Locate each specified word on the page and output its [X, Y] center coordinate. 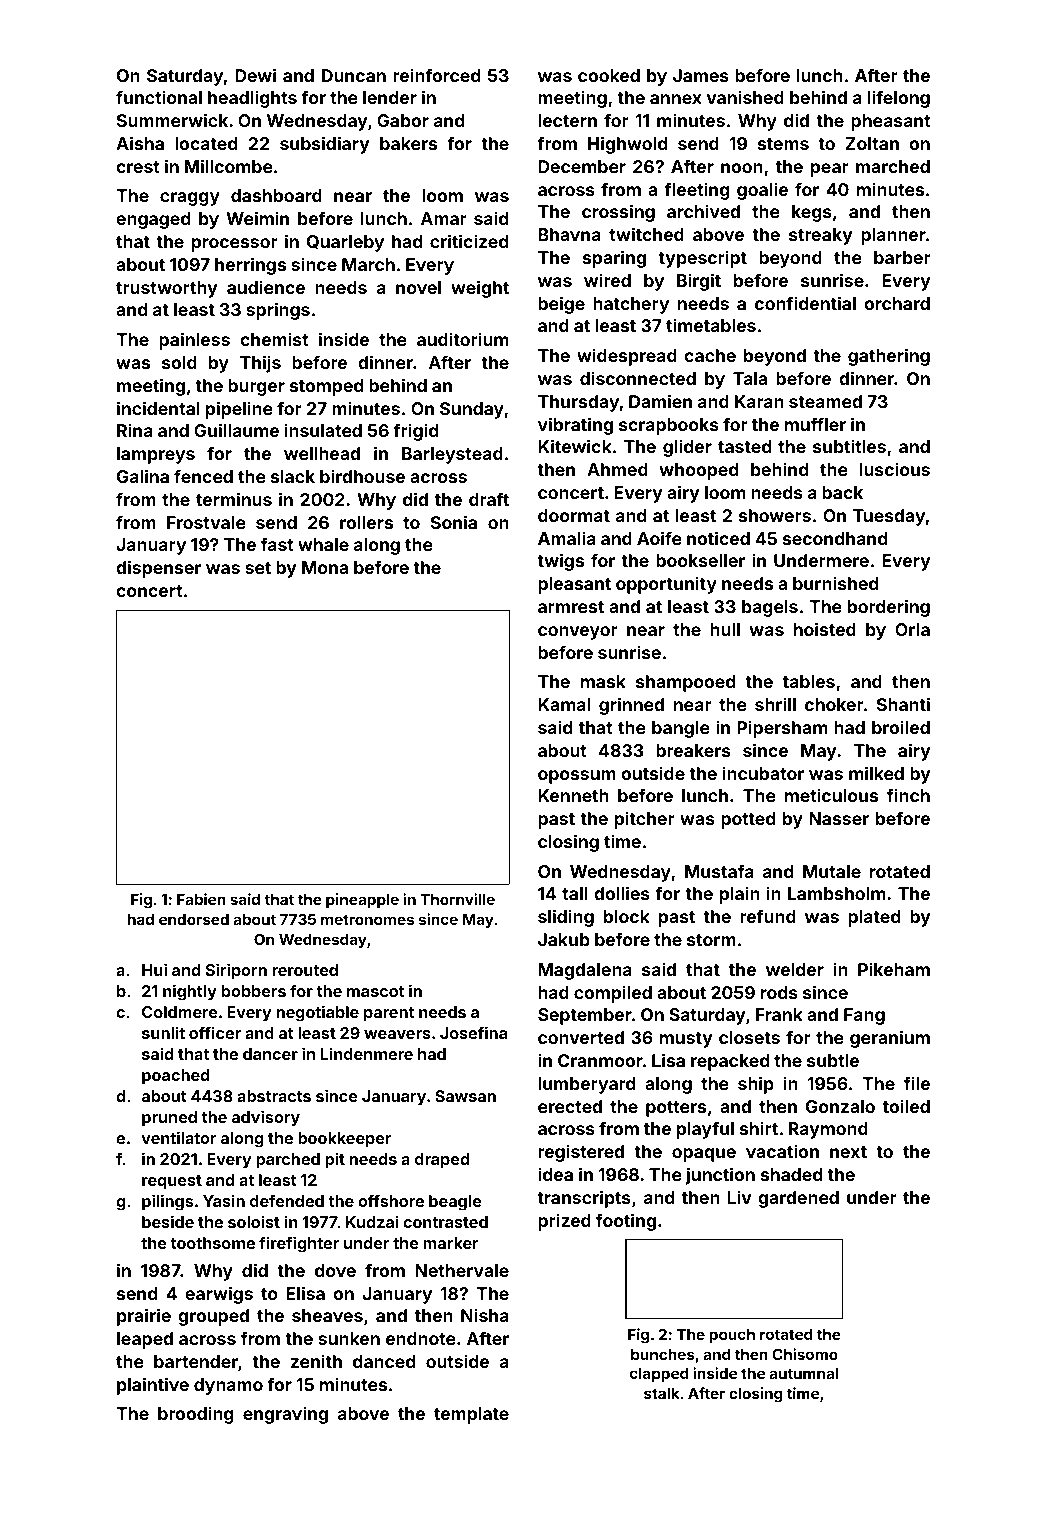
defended [287, 1200]
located [206, 143]
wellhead [322, 453]
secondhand [835, 538]
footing [626, 1222]
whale [323, 544]
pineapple [362, 900]
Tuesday [889, 517]
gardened [798, 1199]
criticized [469, 241]
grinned [631, 706]
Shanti [903, 704]
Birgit [699, 282]
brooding [196, 1415]
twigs [560, 562]
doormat [574, 515]
